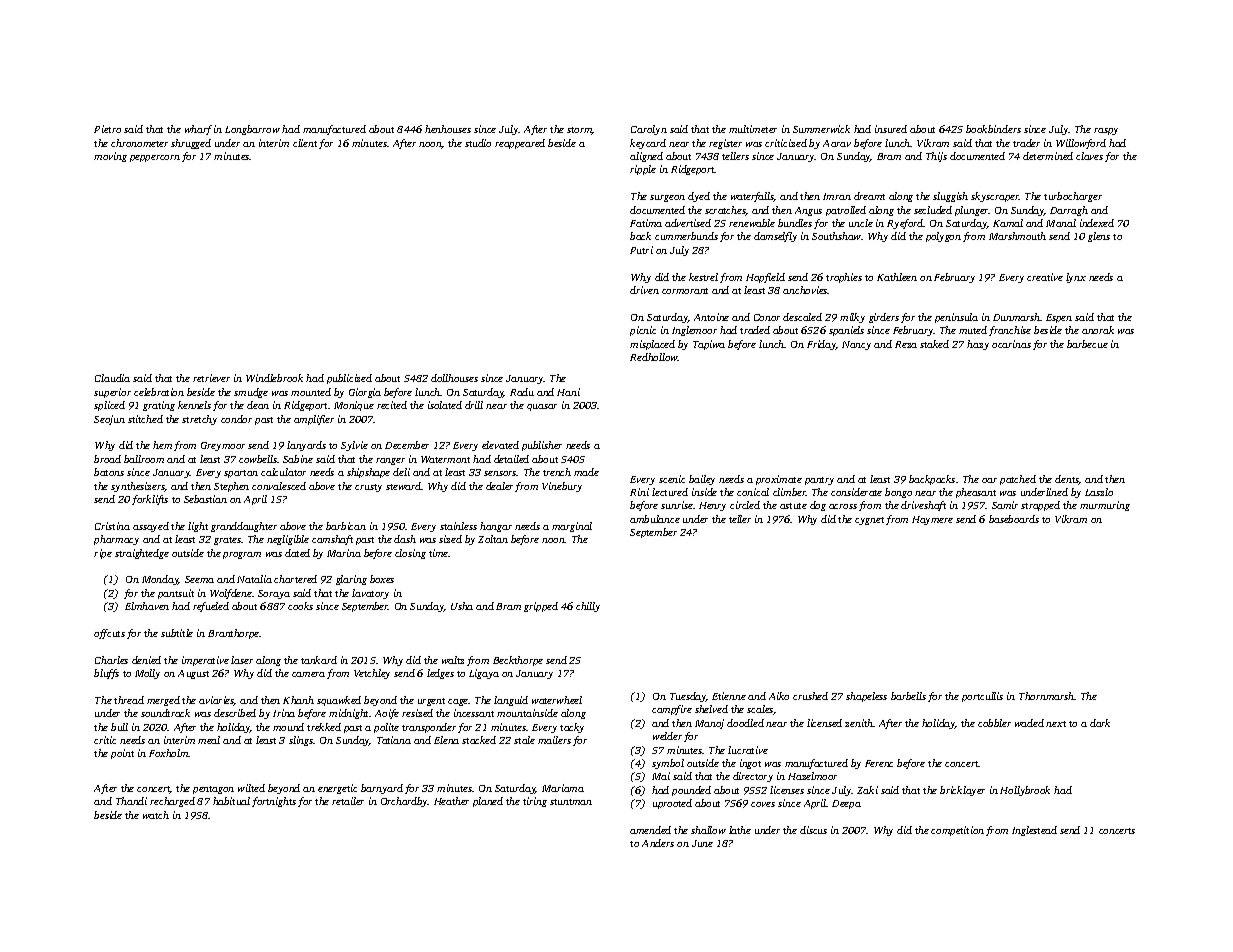 Image resolution: width=1233 pixels, height=952 pixels. I want to click on dark, so click(1100, 723).
